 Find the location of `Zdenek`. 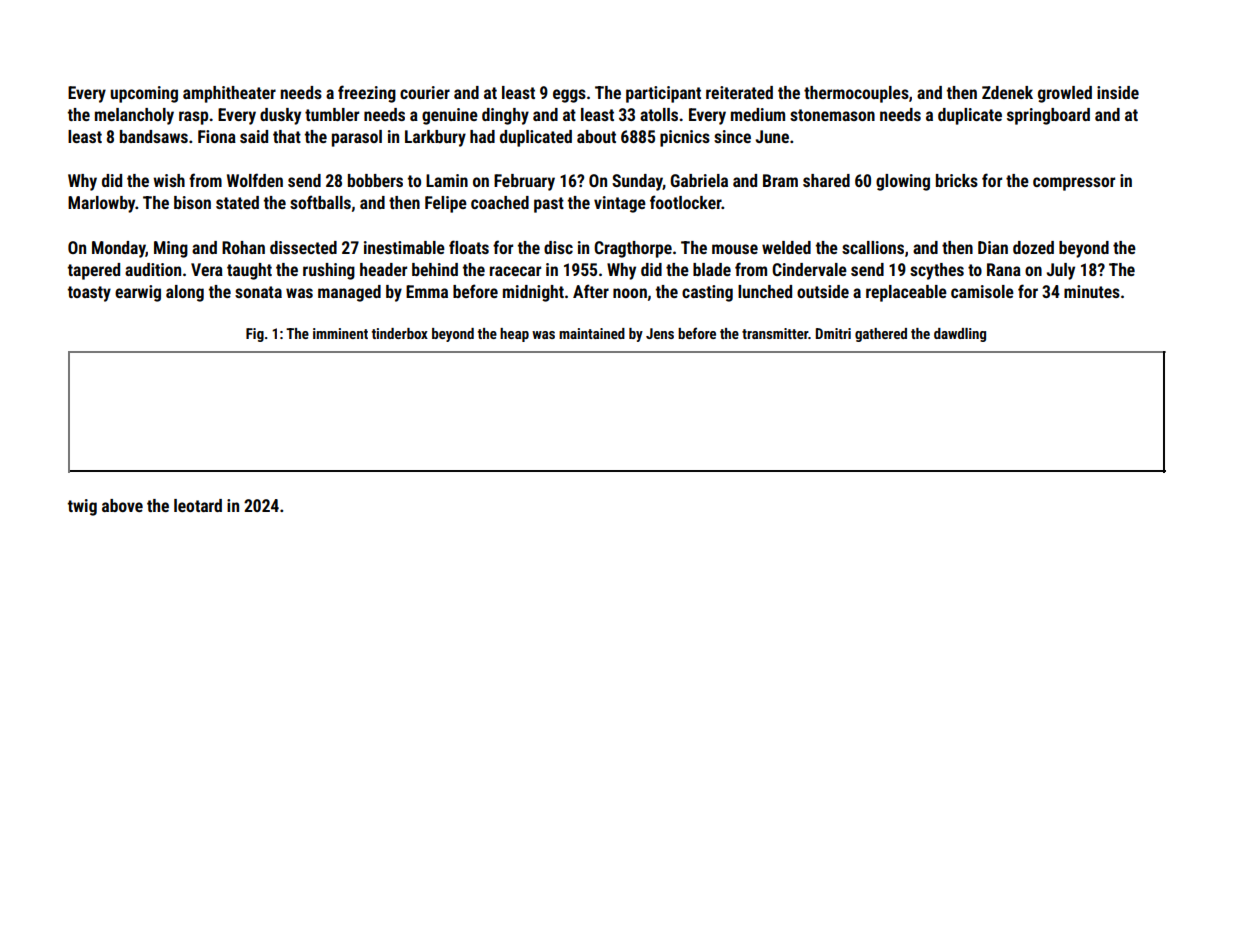

Zdenek is located at coordinates (1007, 92).
